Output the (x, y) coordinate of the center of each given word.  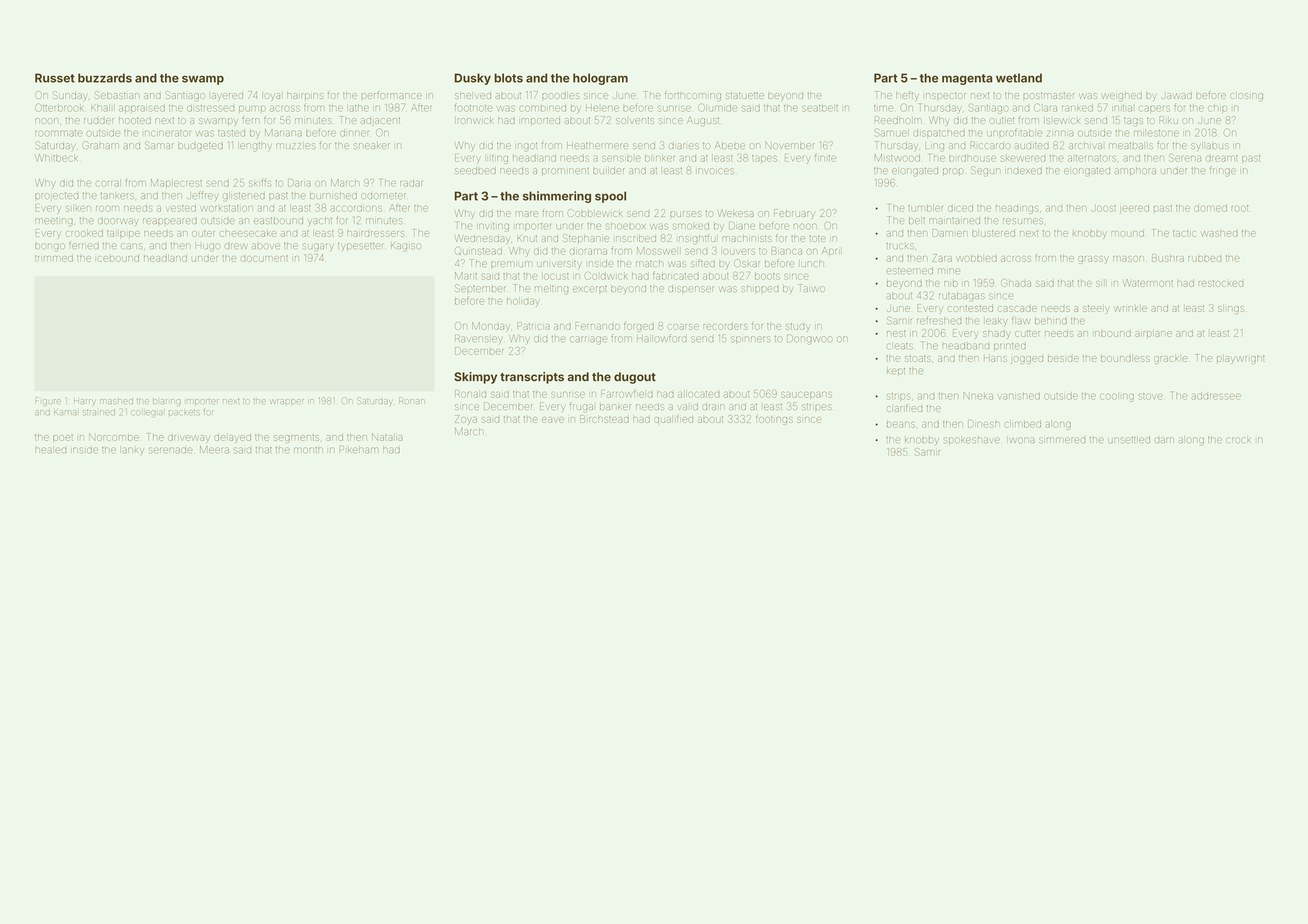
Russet (55, 78)
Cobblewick (595, 213)
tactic (1184, 233)
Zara (942, 258)
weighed (1122, 97)
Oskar (747, 263)
